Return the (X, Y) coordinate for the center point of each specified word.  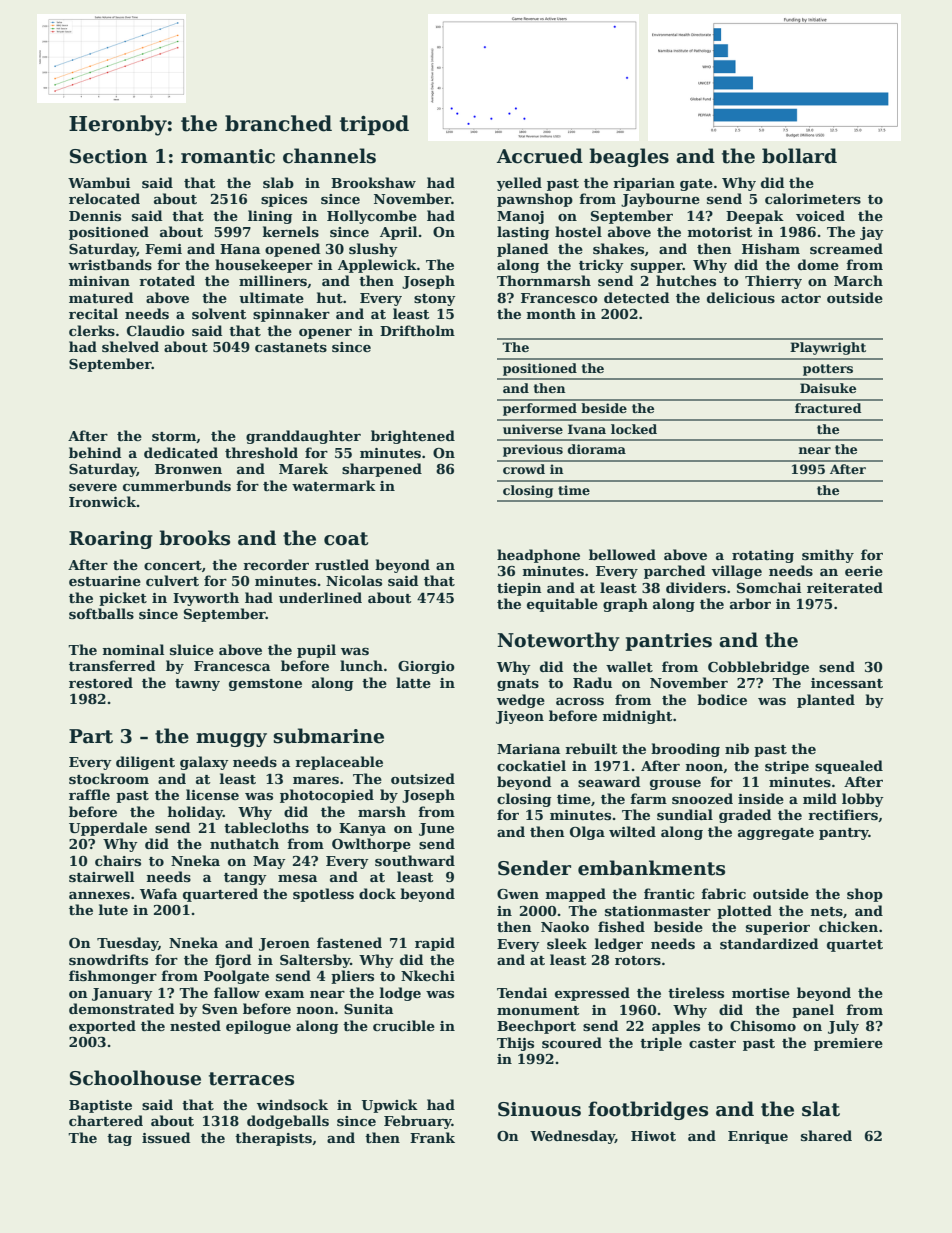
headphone (538, 556)
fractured (828, 408)
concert (173, 565)
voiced (820, 215)
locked (634, 429)
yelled (519, 184)
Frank (432, 1137)
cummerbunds (177, 485)
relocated (104, 198)
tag (119, 1140)
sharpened (382, 470)
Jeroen (284, 944)
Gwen (518, 894)
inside (761, 798)
